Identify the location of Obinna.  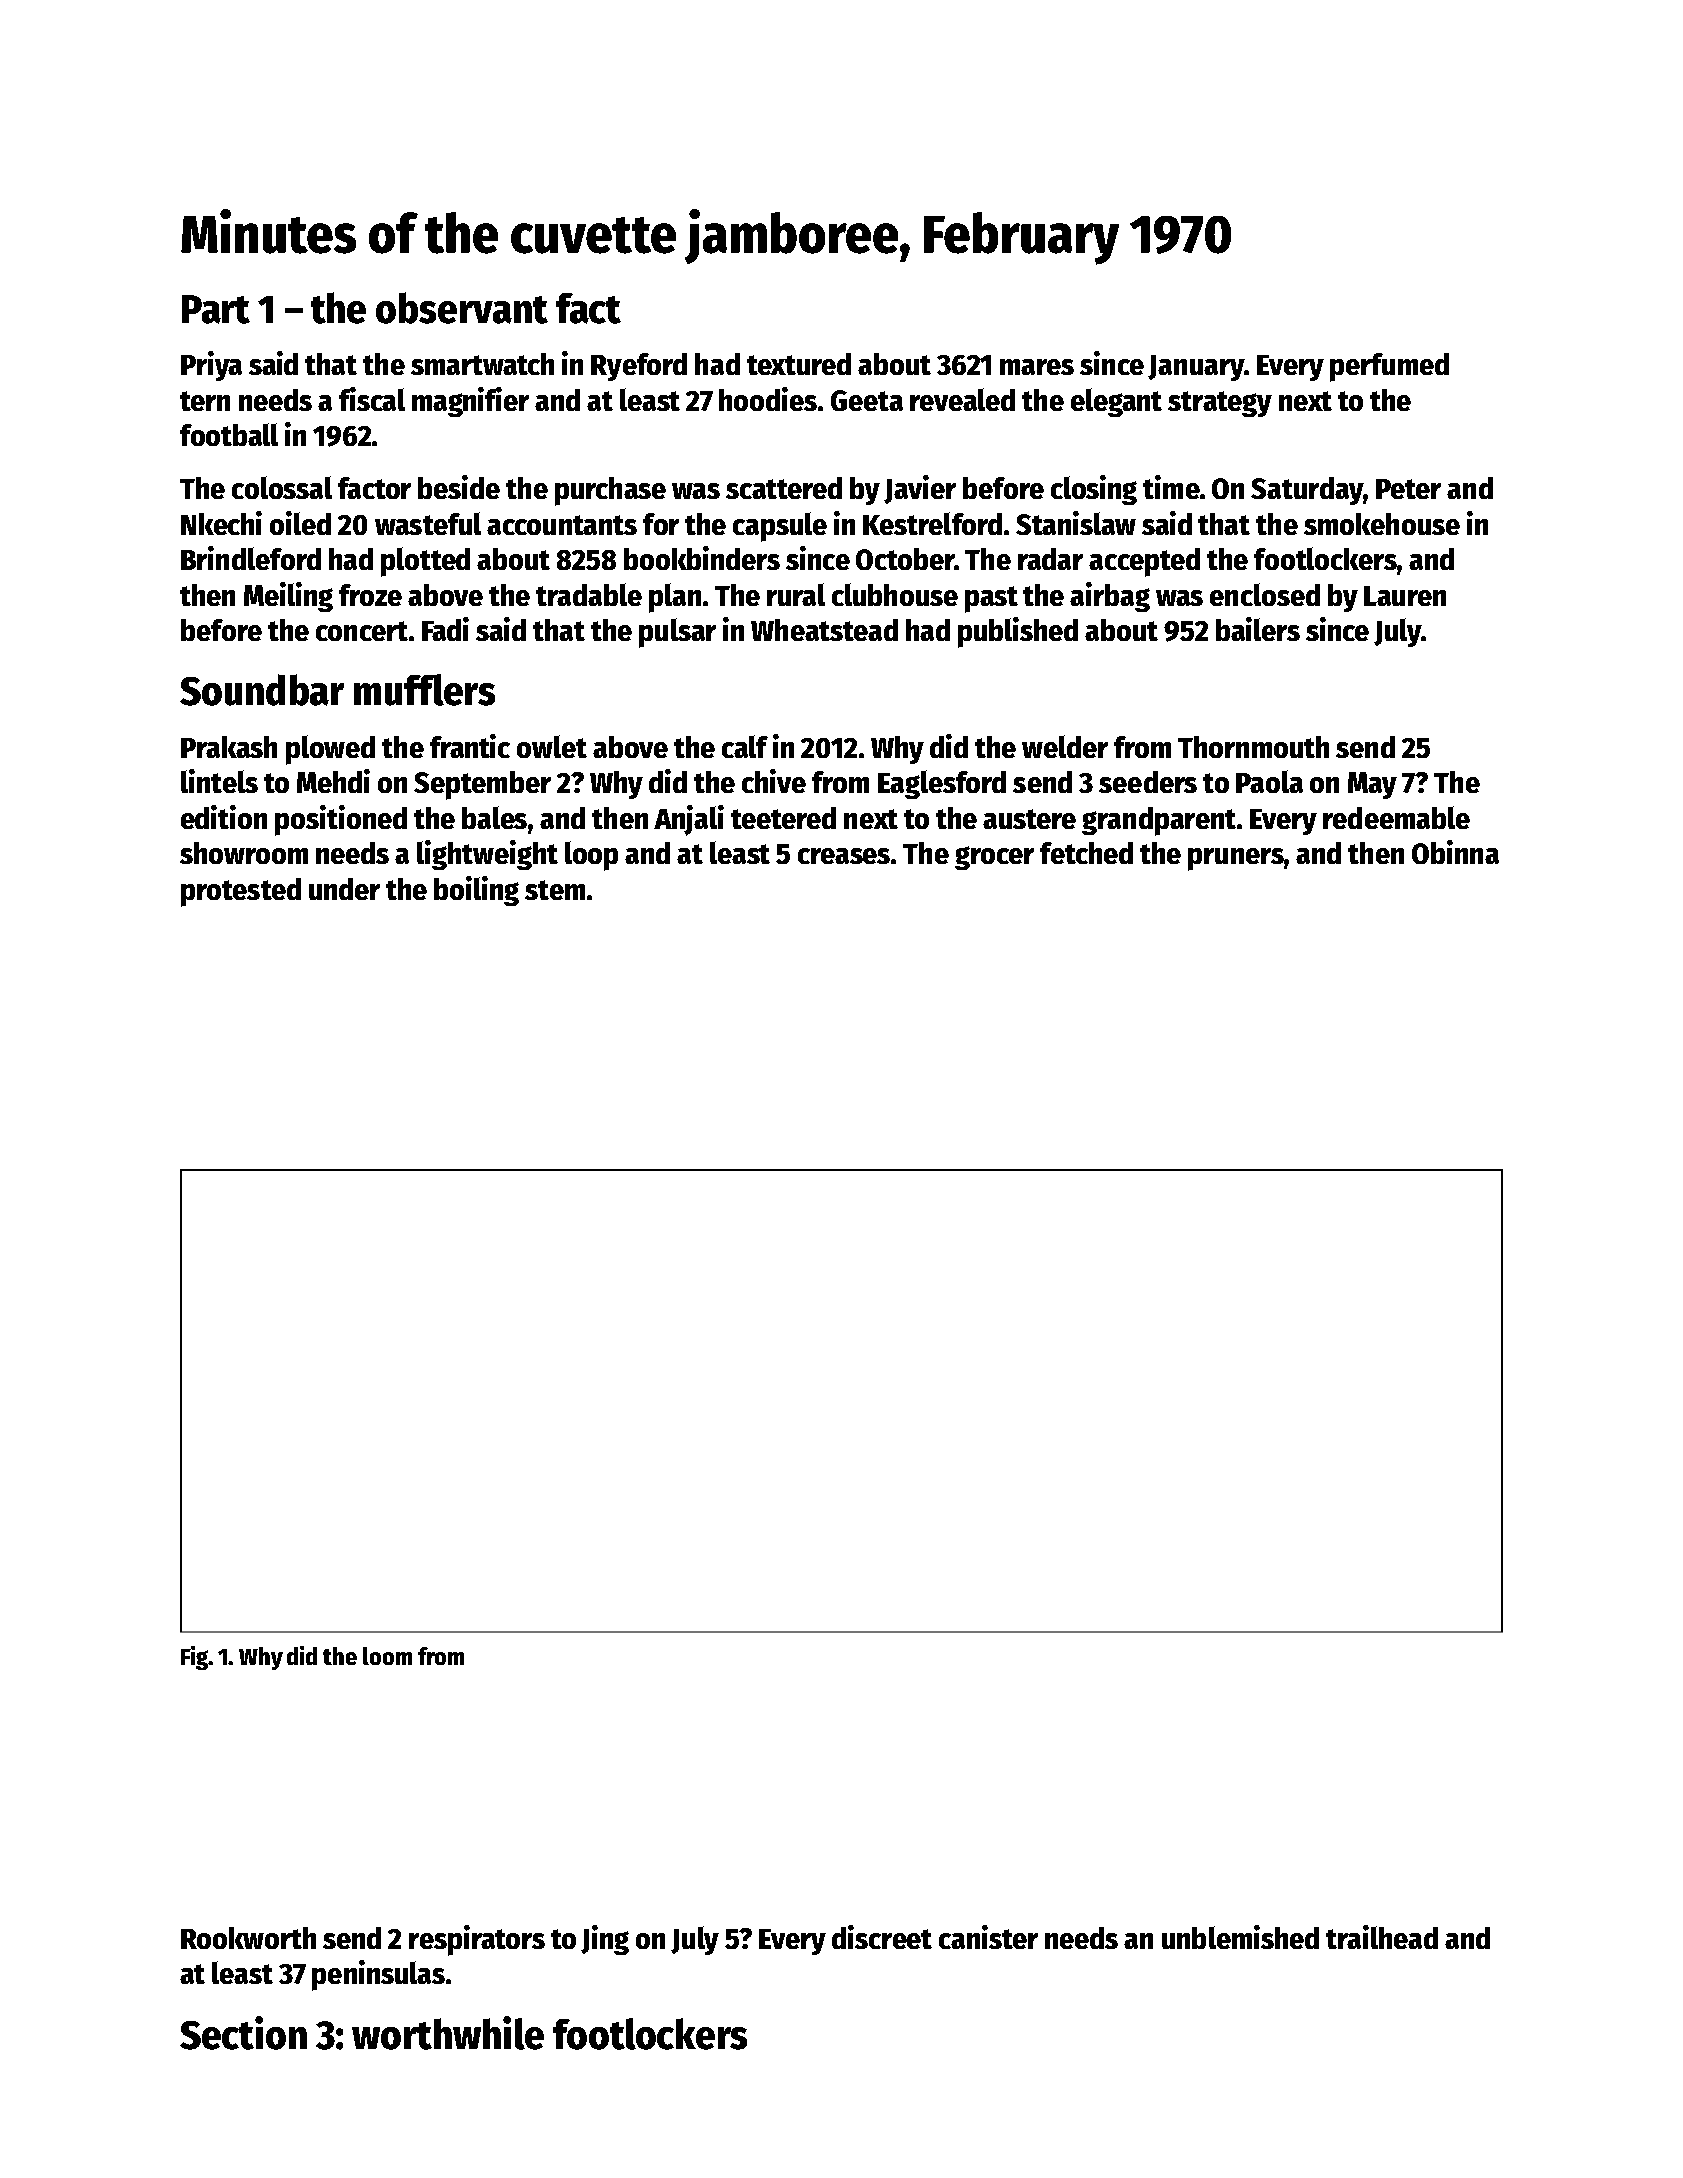
(1455, 852).
